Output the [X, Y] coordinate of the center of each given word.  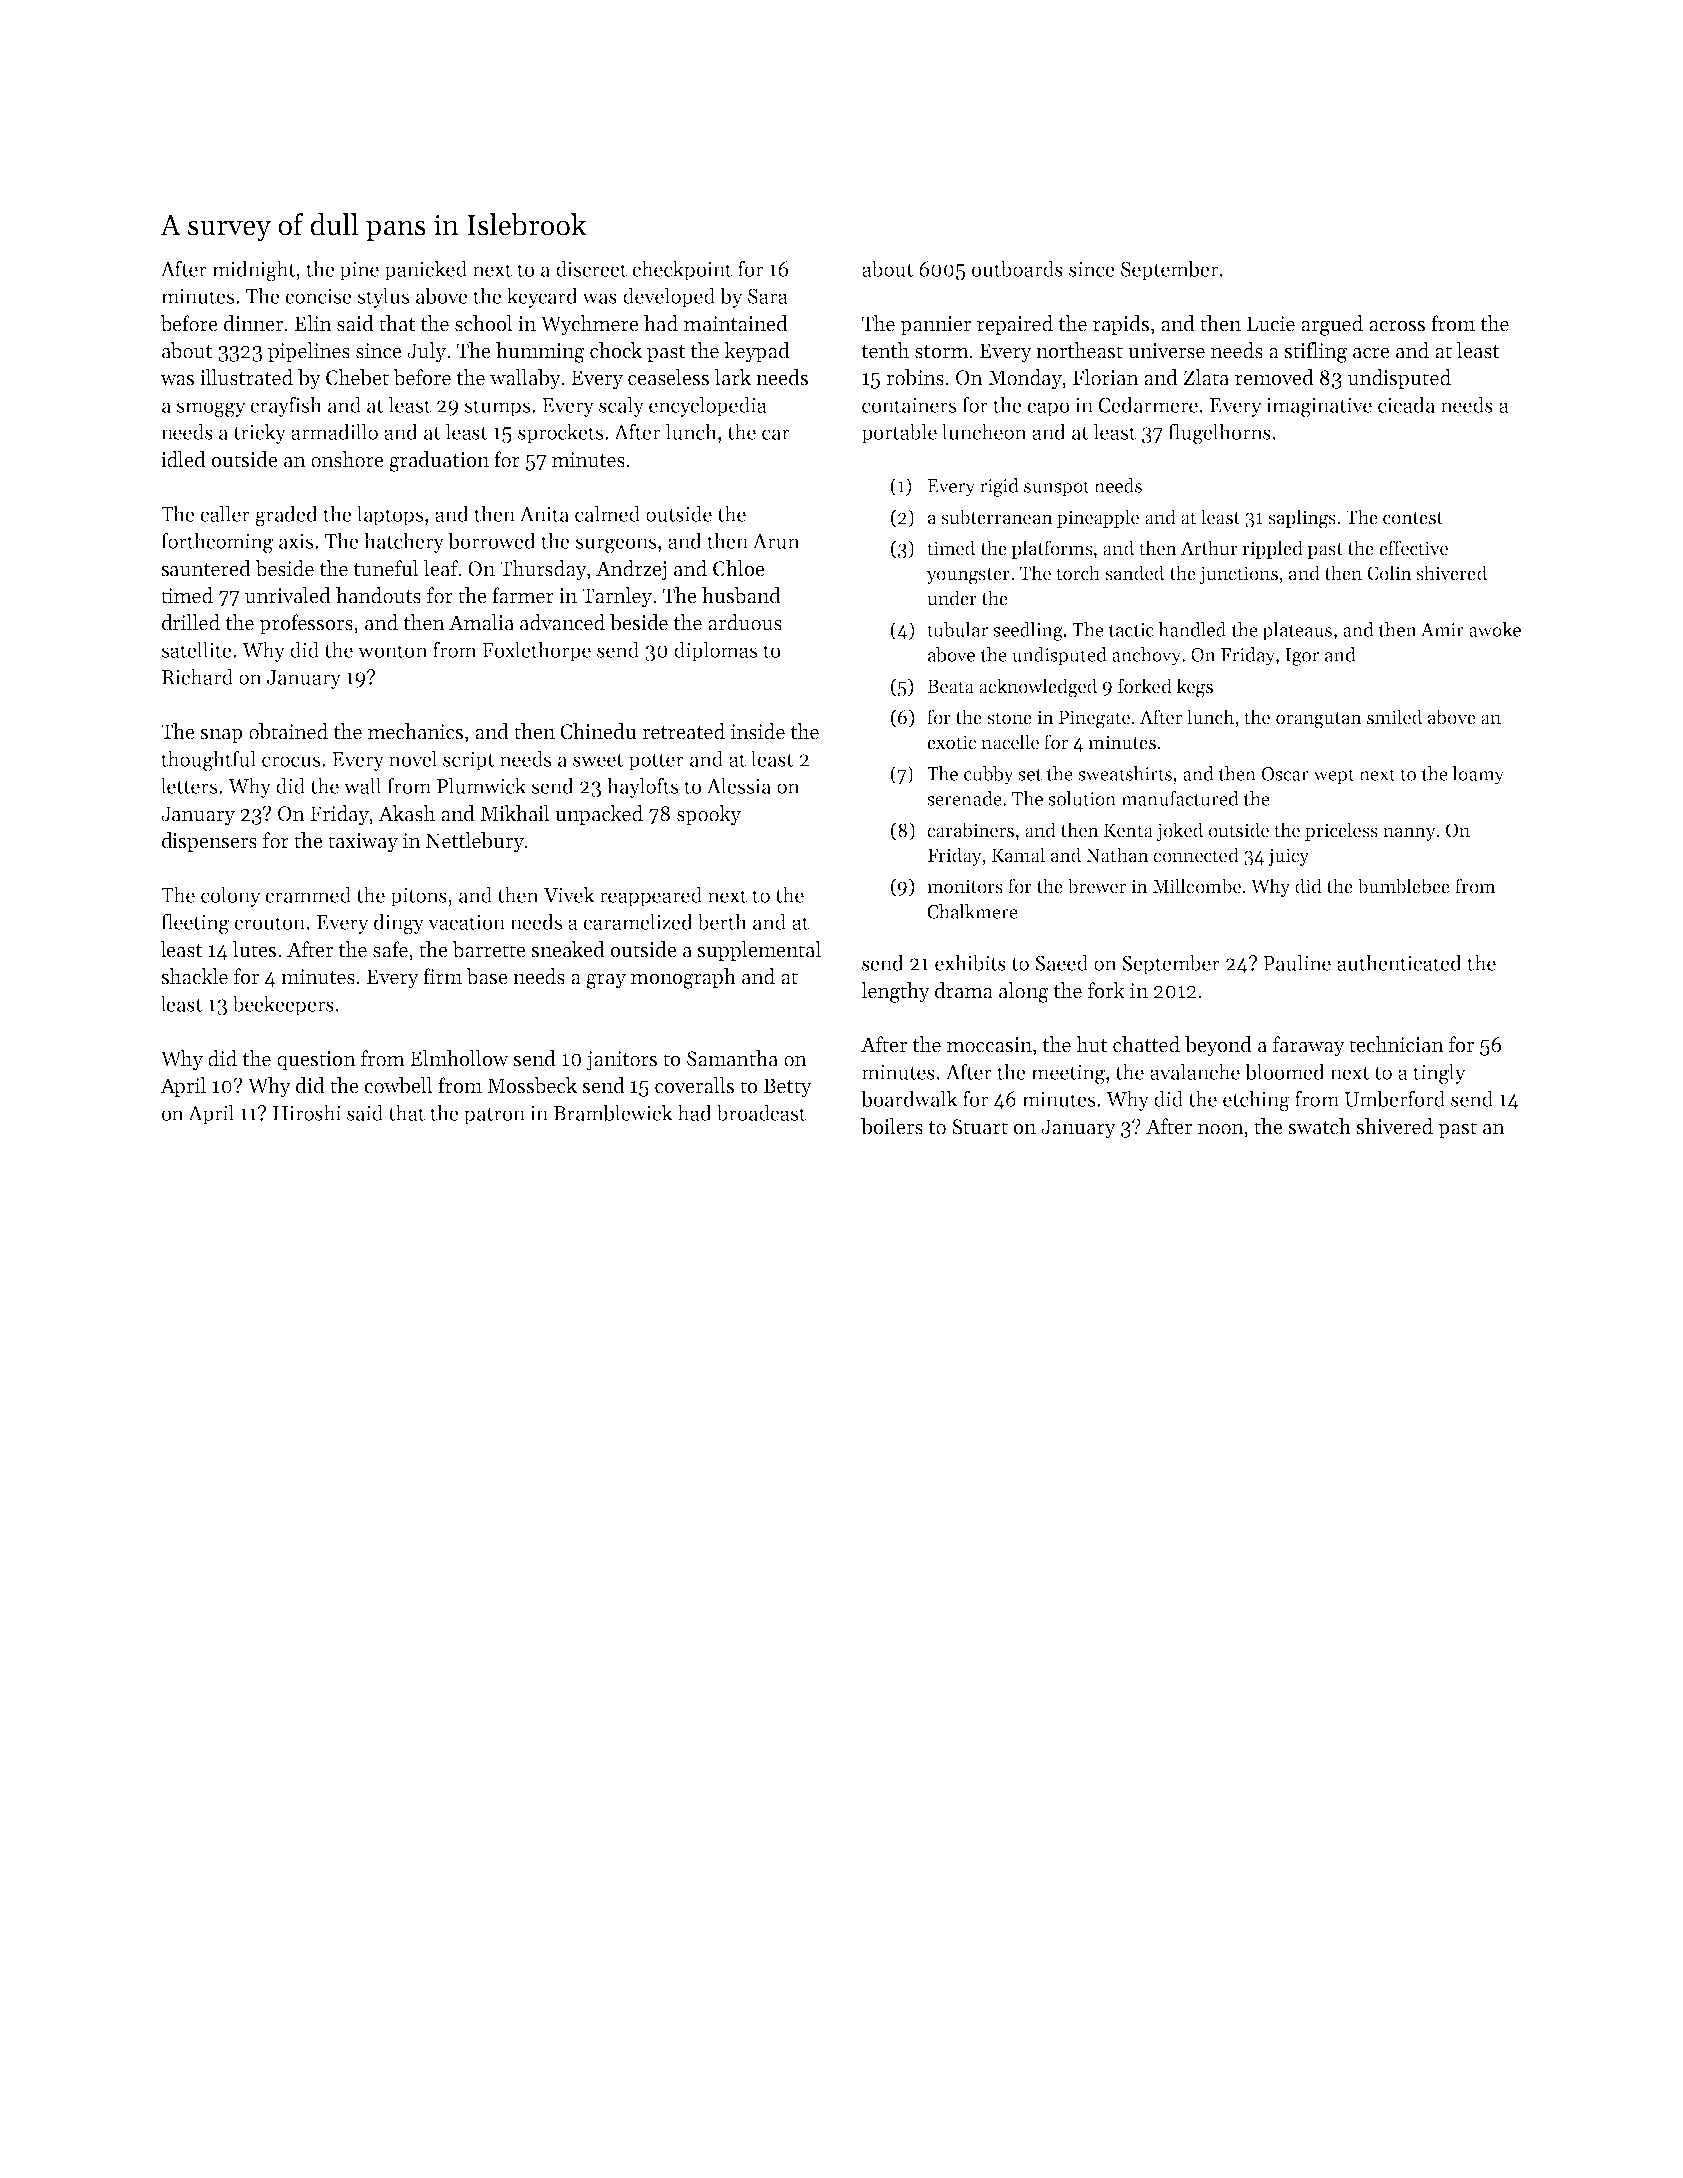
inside [758, 731]
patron [494, 1116]
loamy [1478, 775]
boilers [892, 1126]
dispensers [209, 842]
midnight [254, 271]
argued [1332, 325]
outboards [1017, 268]
